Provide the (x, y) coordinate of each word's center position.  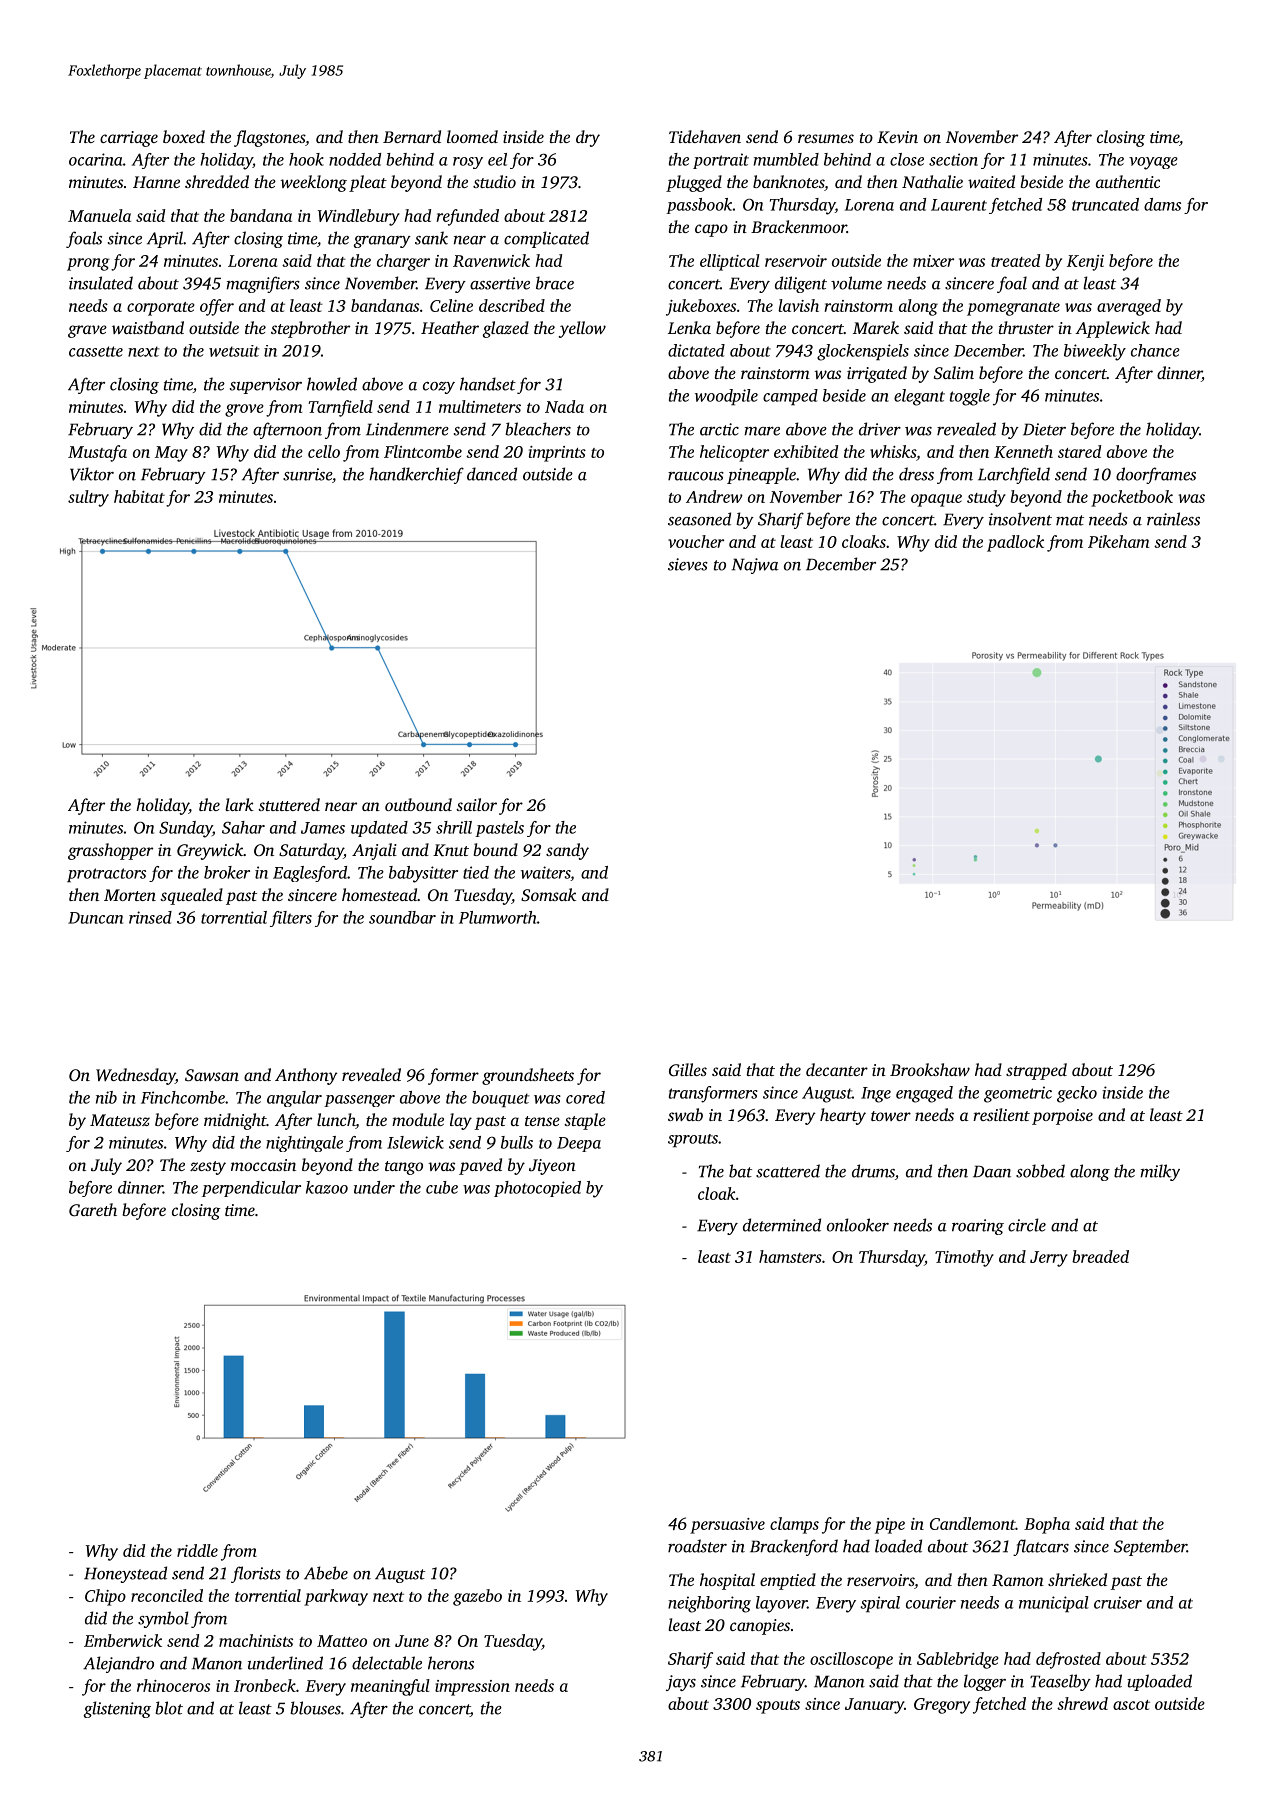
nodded (355, 159)
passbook (699, 206)
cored (585, 1097)
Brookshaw (930, 1069)
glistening (117, 1709)
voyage (1153, 163)
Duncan (95, 918)
